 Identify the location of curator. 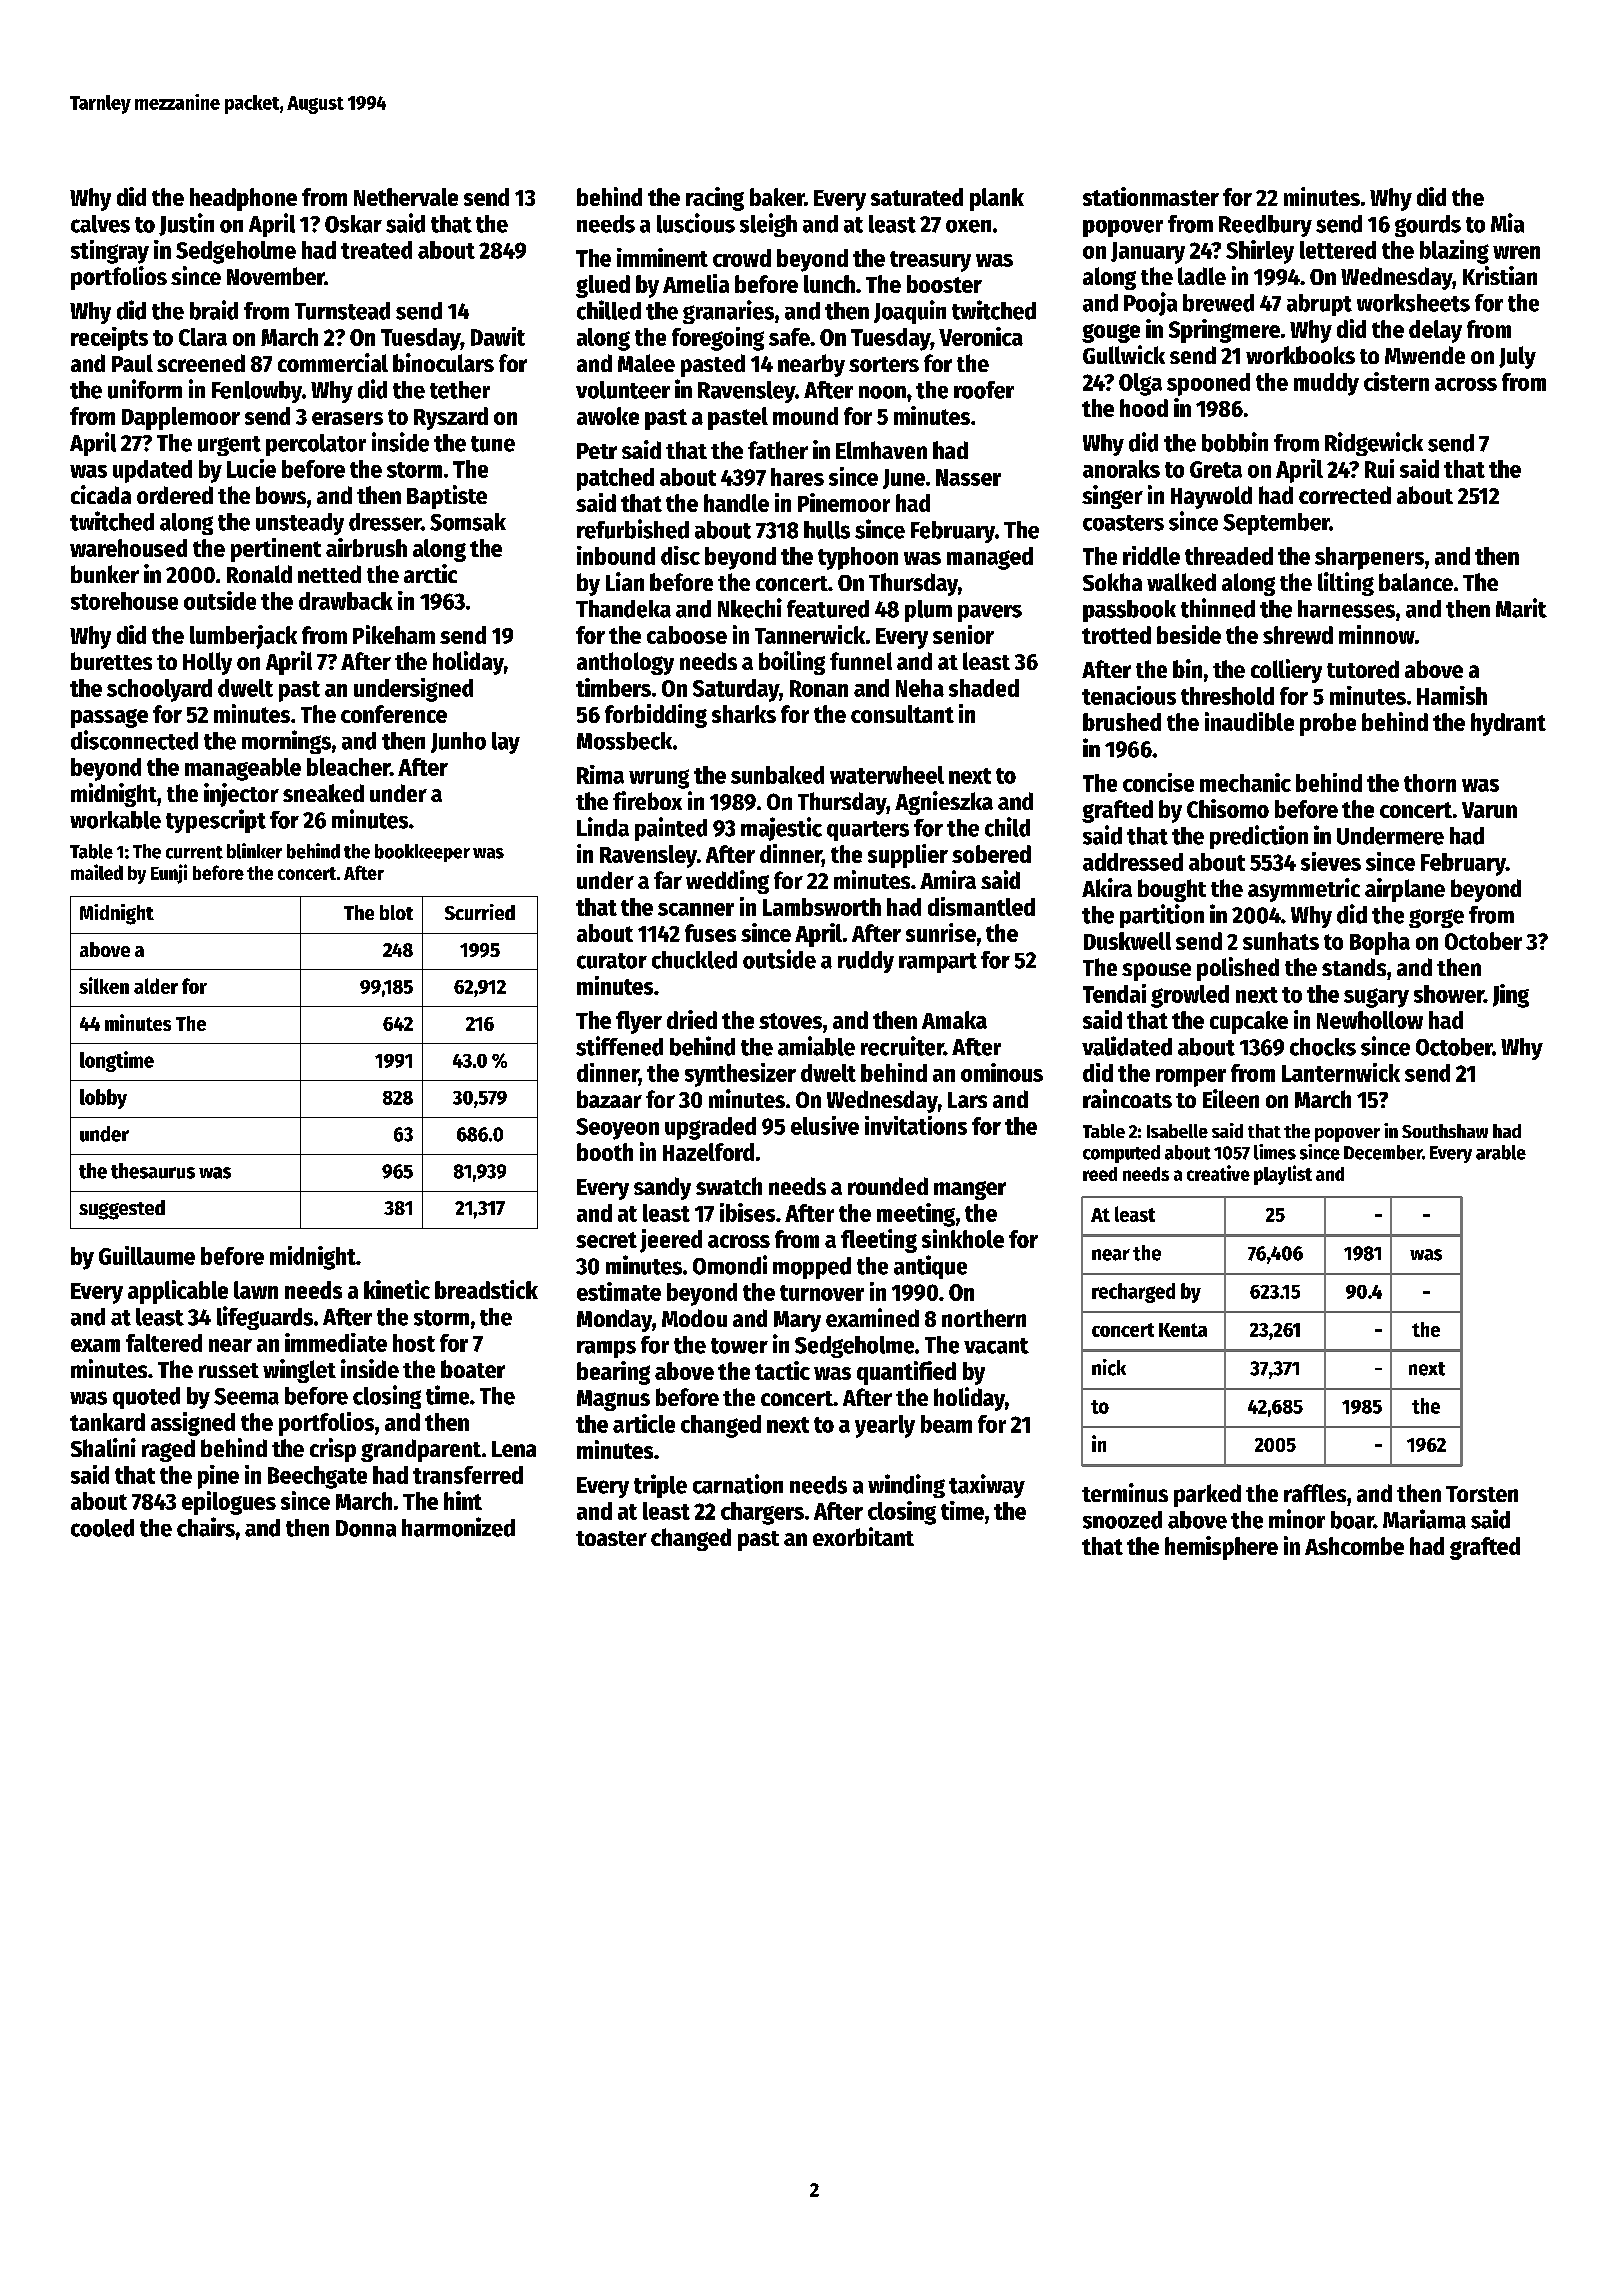
(612, 961).
